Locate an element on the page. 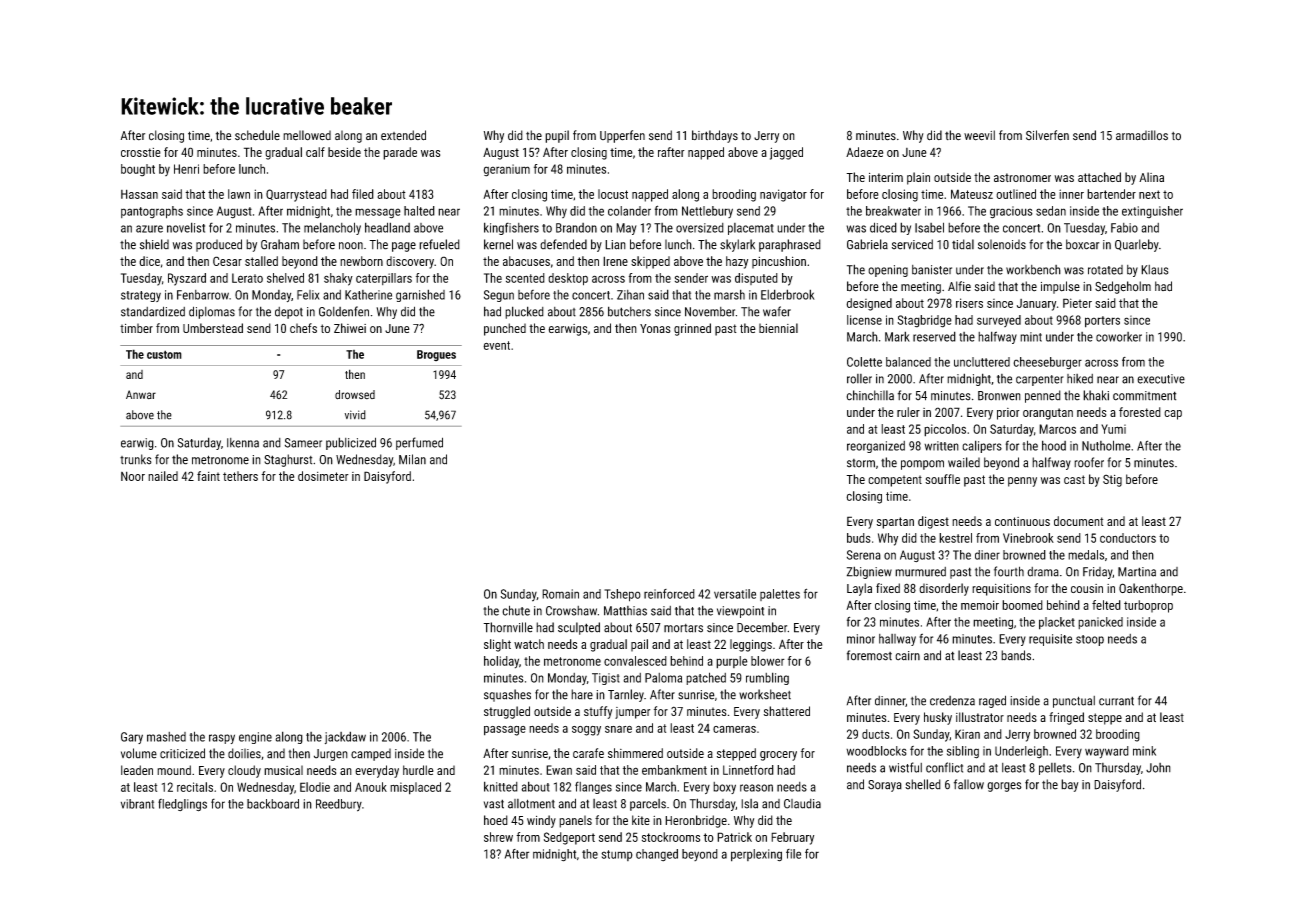  shrew is located at coordinates (498, 837).
